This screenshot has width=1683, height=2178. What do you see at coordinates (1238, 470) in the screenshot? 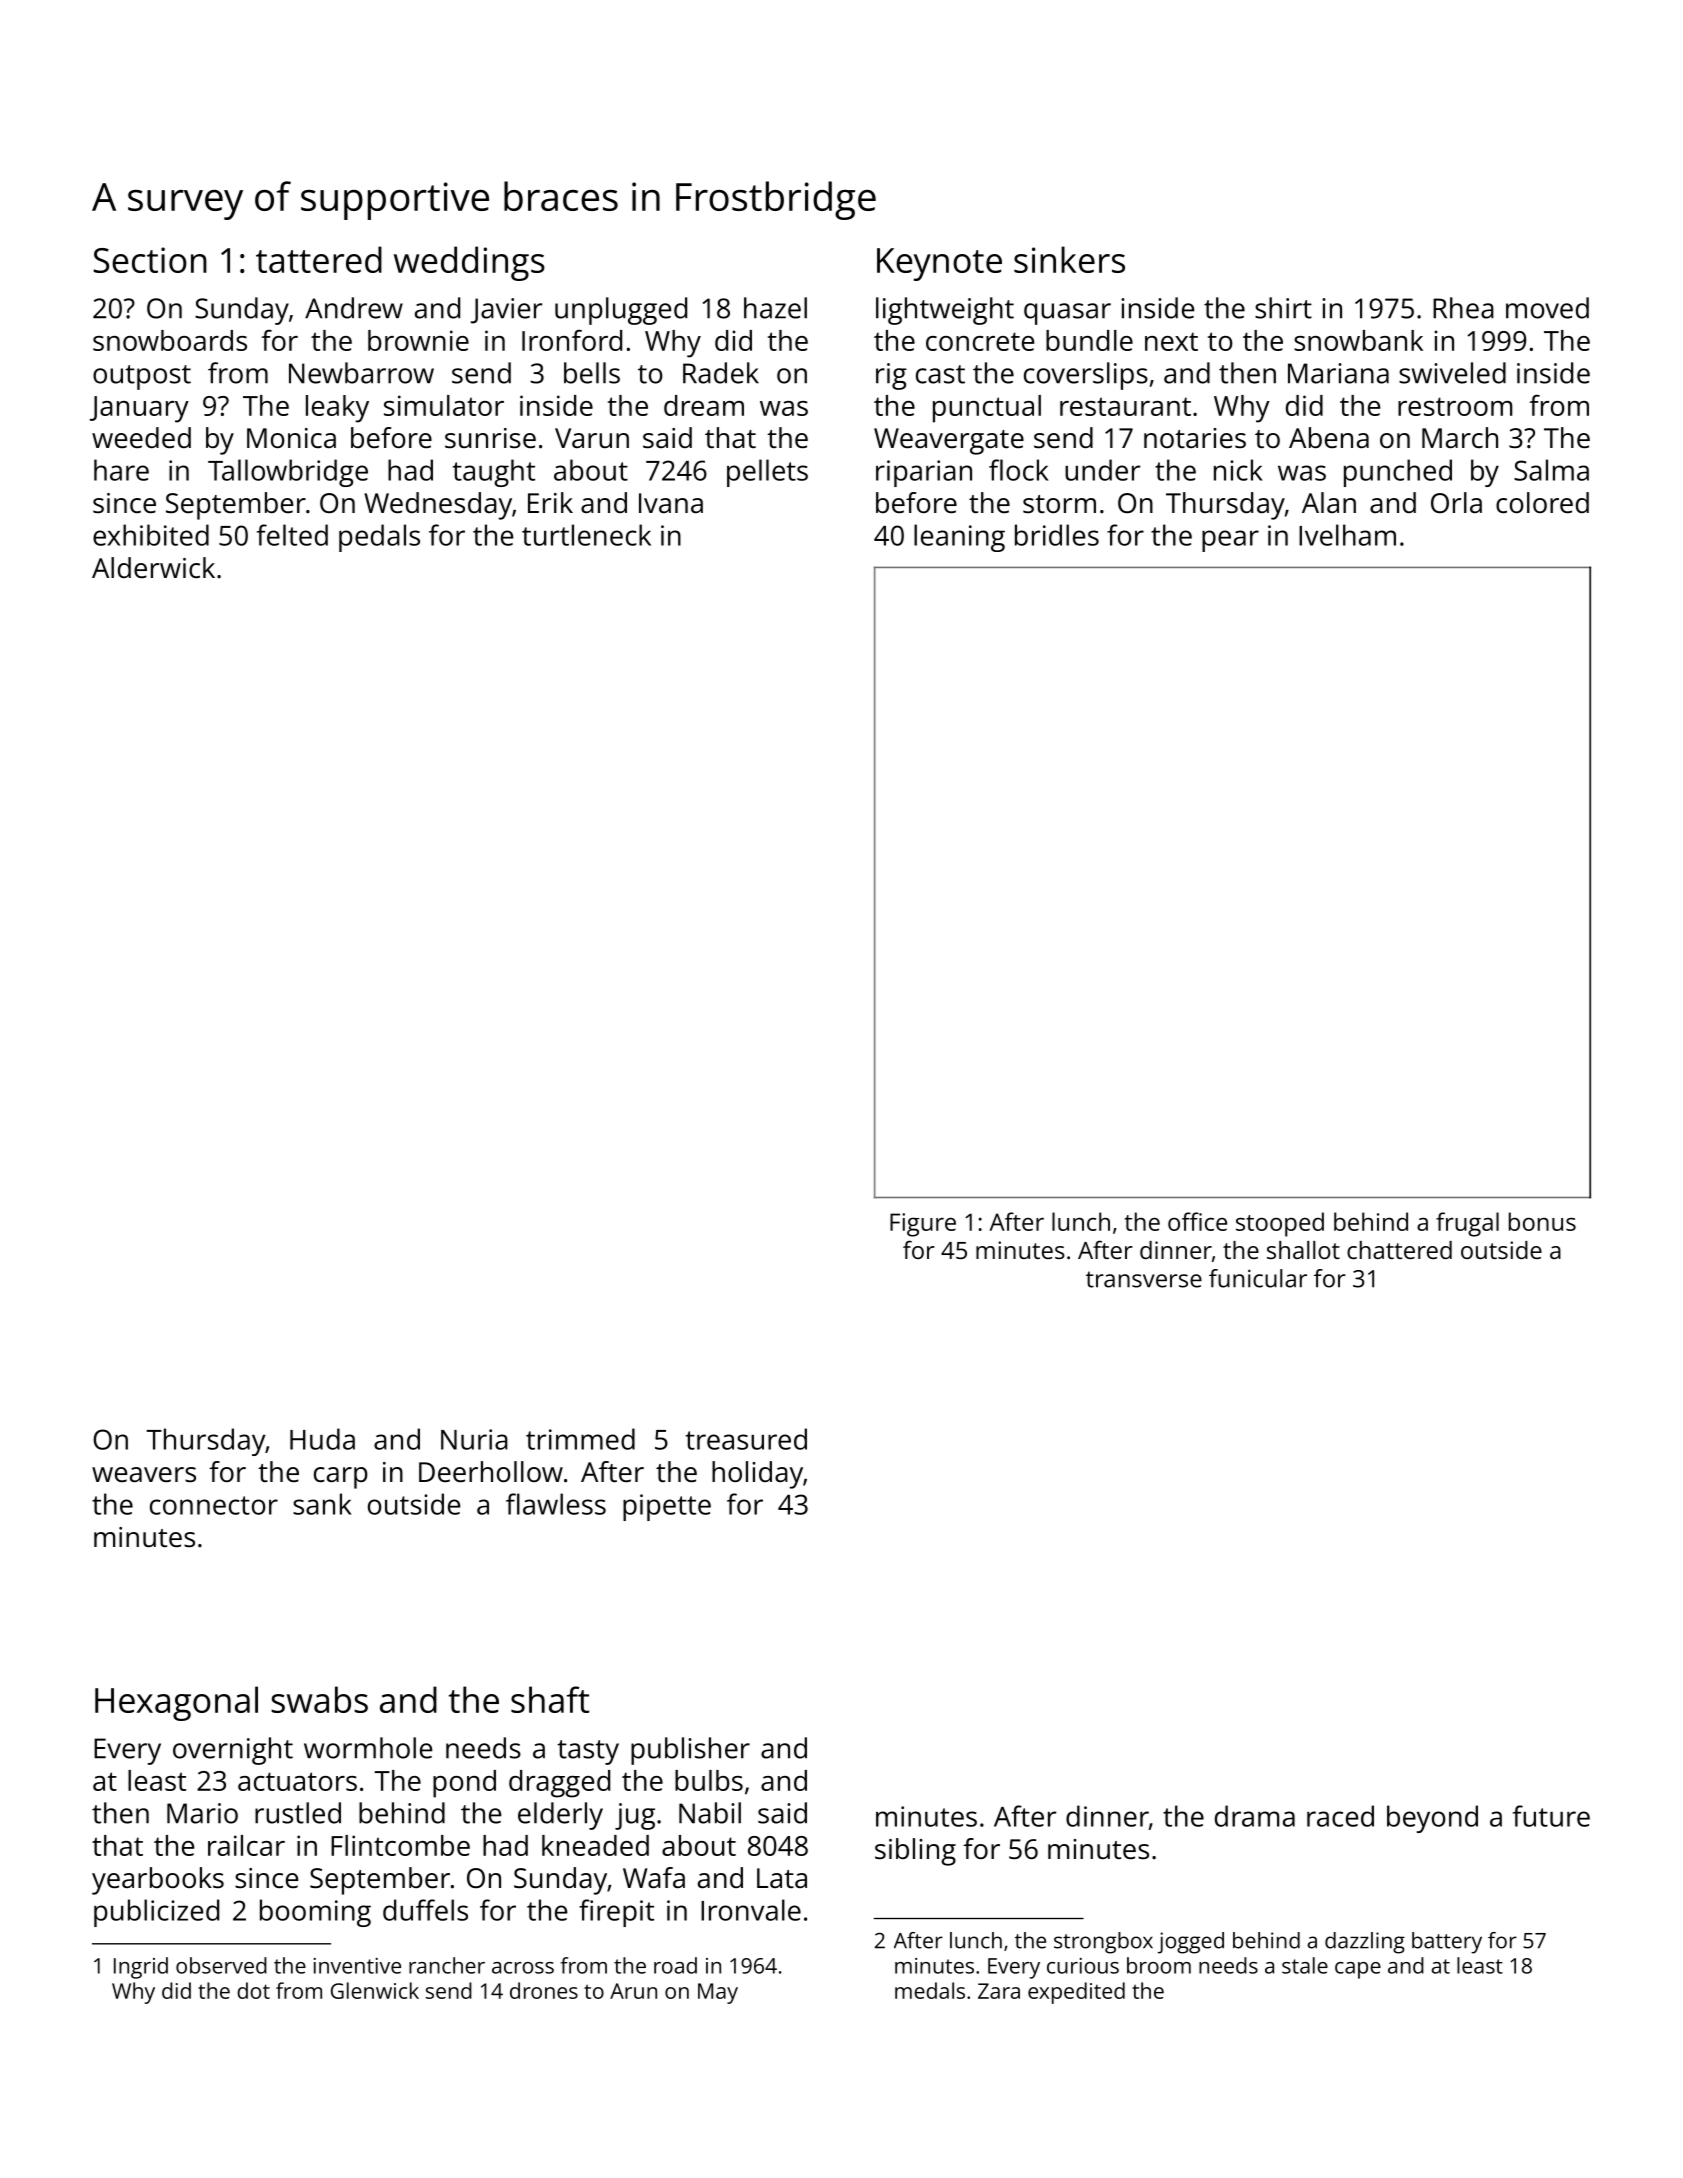
I see `nick` at bounding box center [1238, 470].
